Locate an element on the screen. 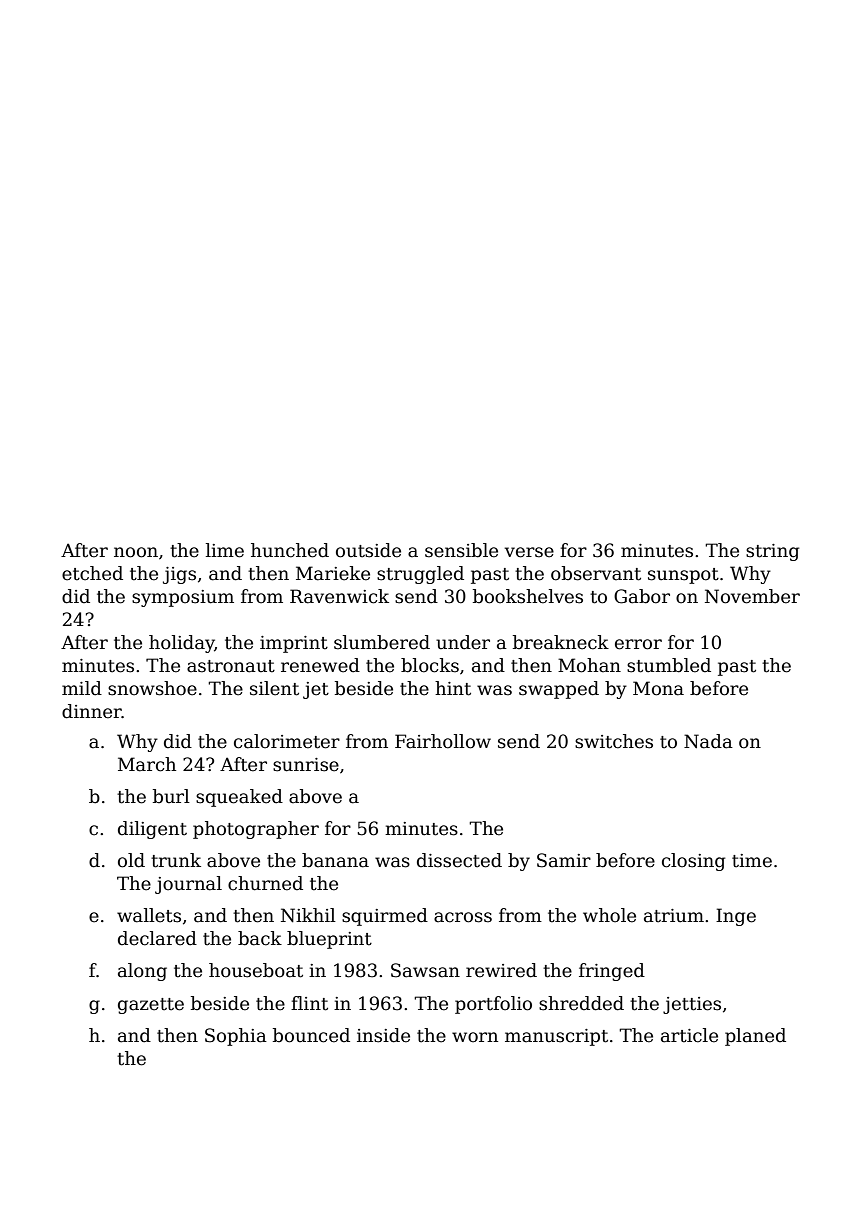  Sophia is located at coordinates (236, 1037).
